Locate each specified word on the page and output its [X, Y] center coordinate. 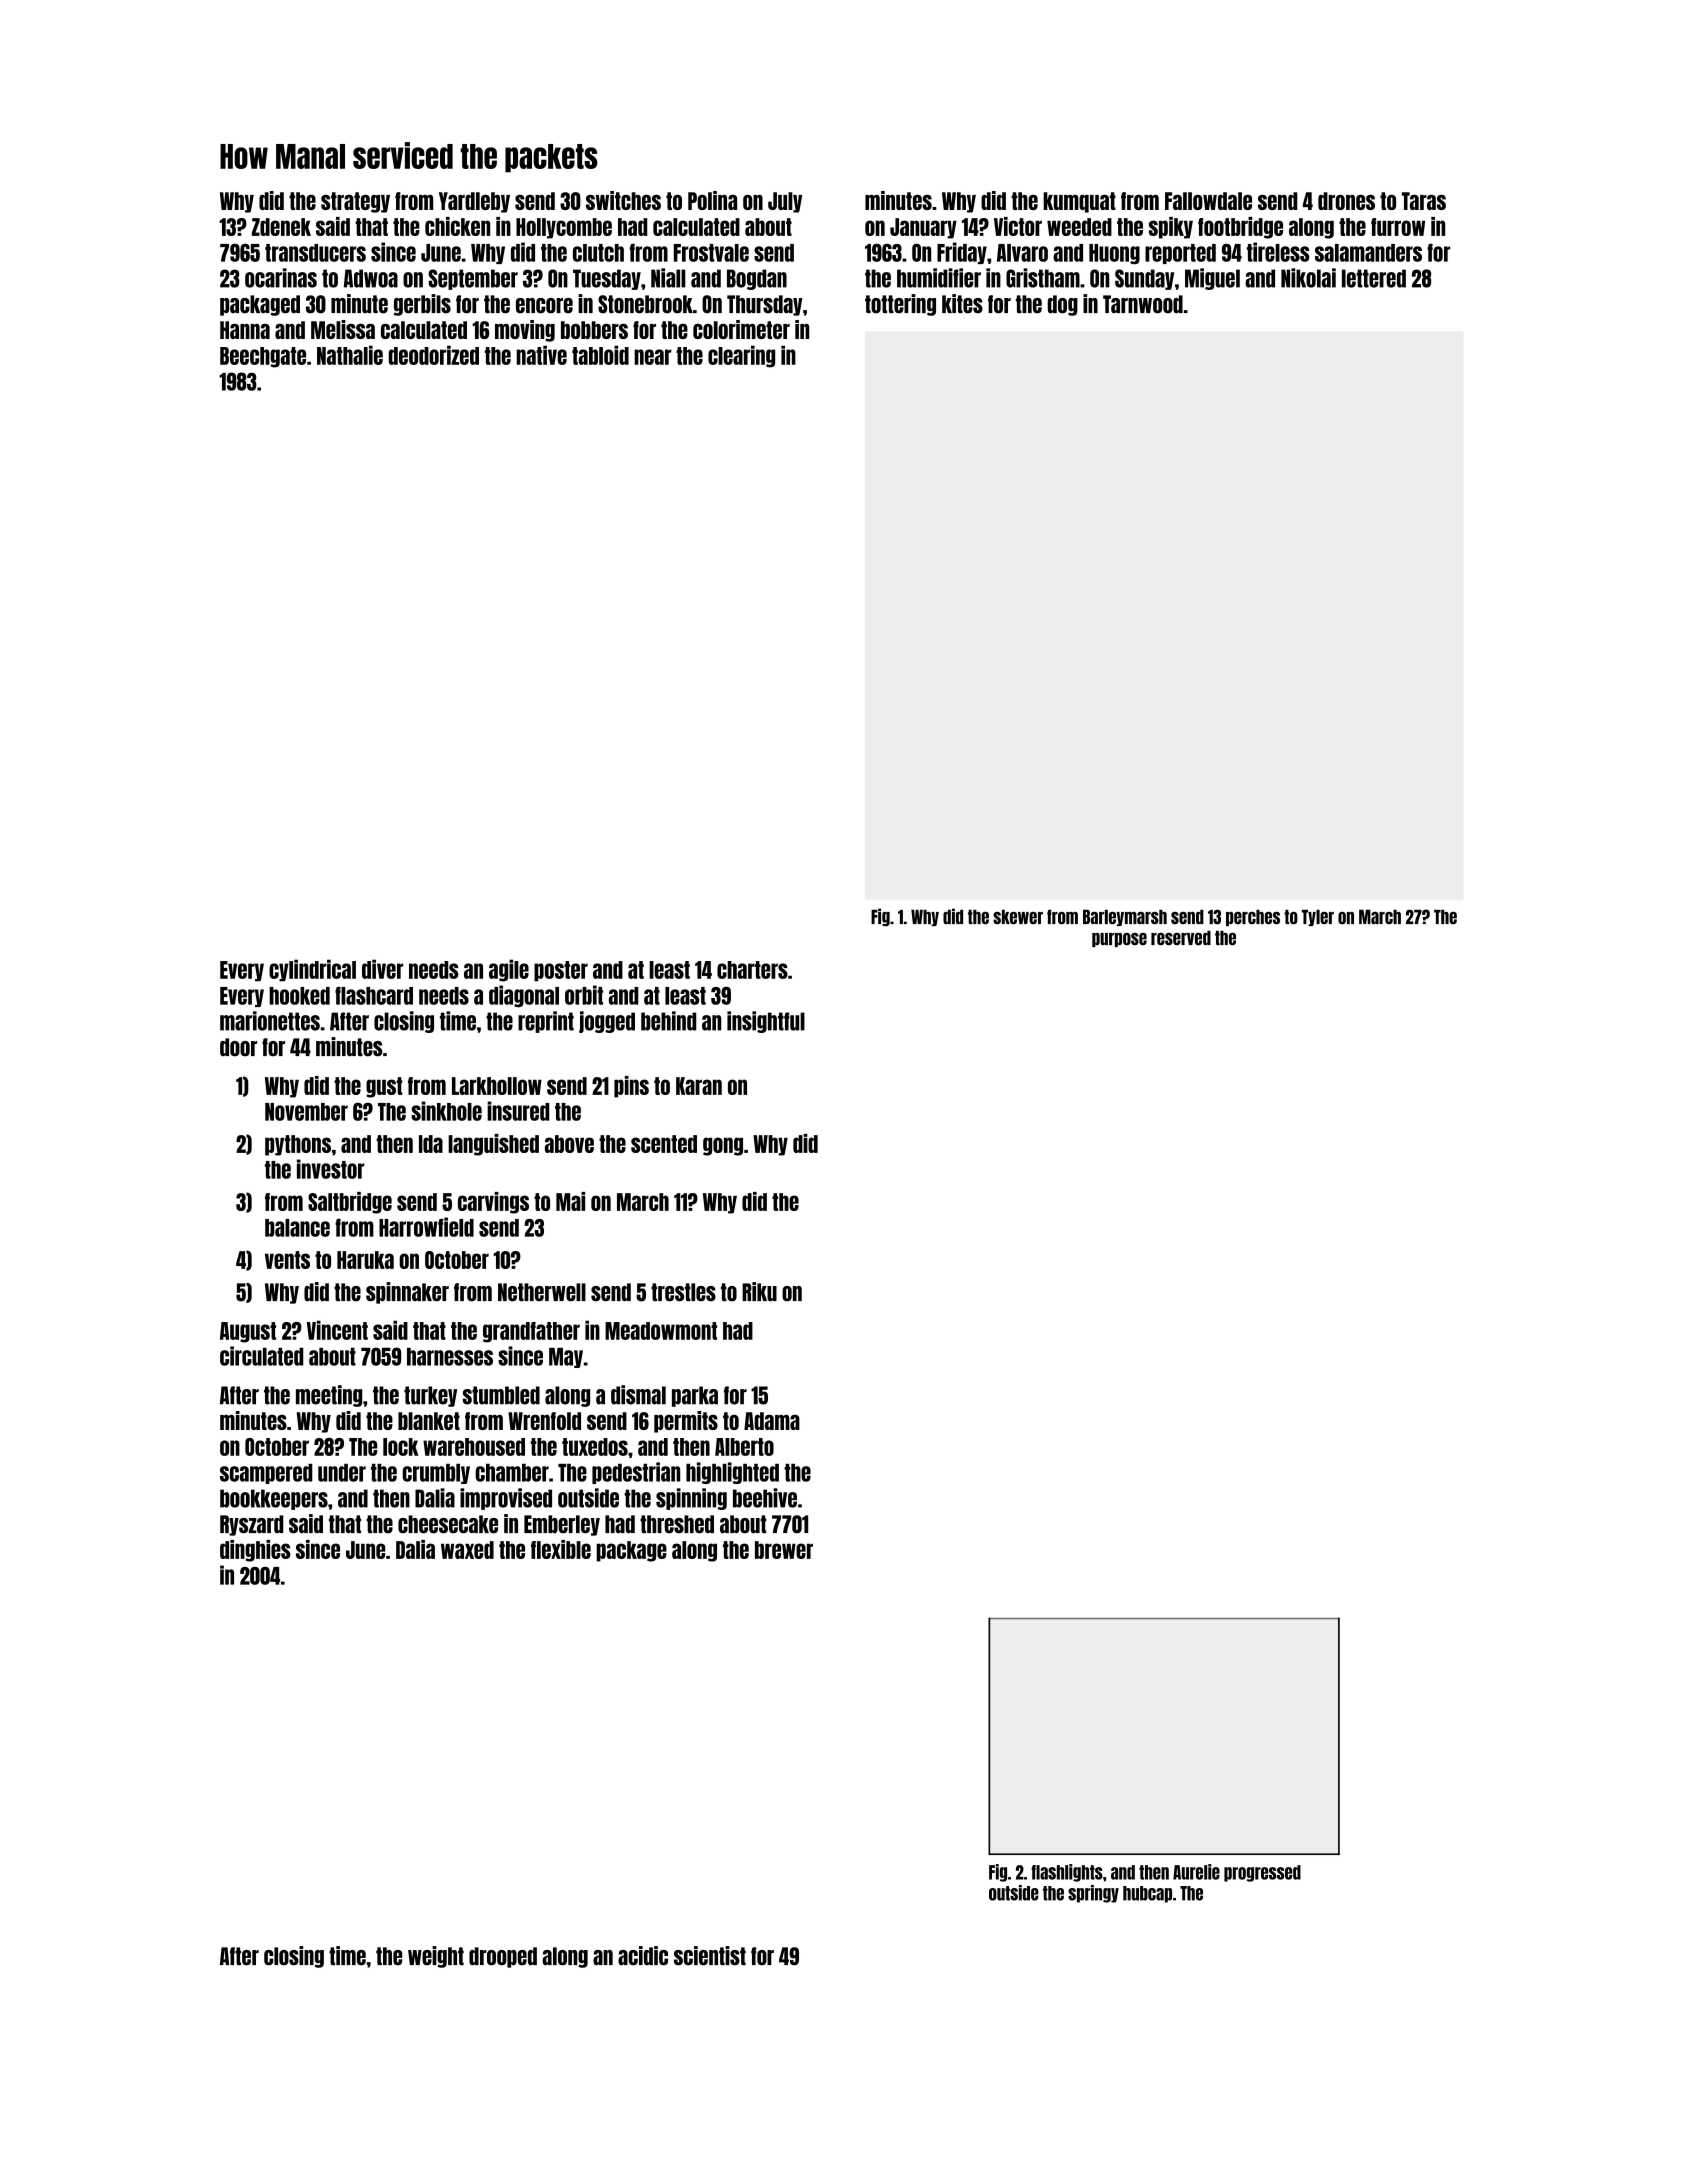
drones [1346, 201]
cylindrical [312, 970]
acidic [643, 1956]
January [923, 228]
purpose [1119, 940]
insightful [766, 1022]
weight [436, 1957]
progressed [1262, 1873]
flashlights [1067, 1873]
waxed [467, 1550]
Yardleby [474, 202]
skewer [1018, 917]
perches [1253, 918]
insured [518, 1111]
